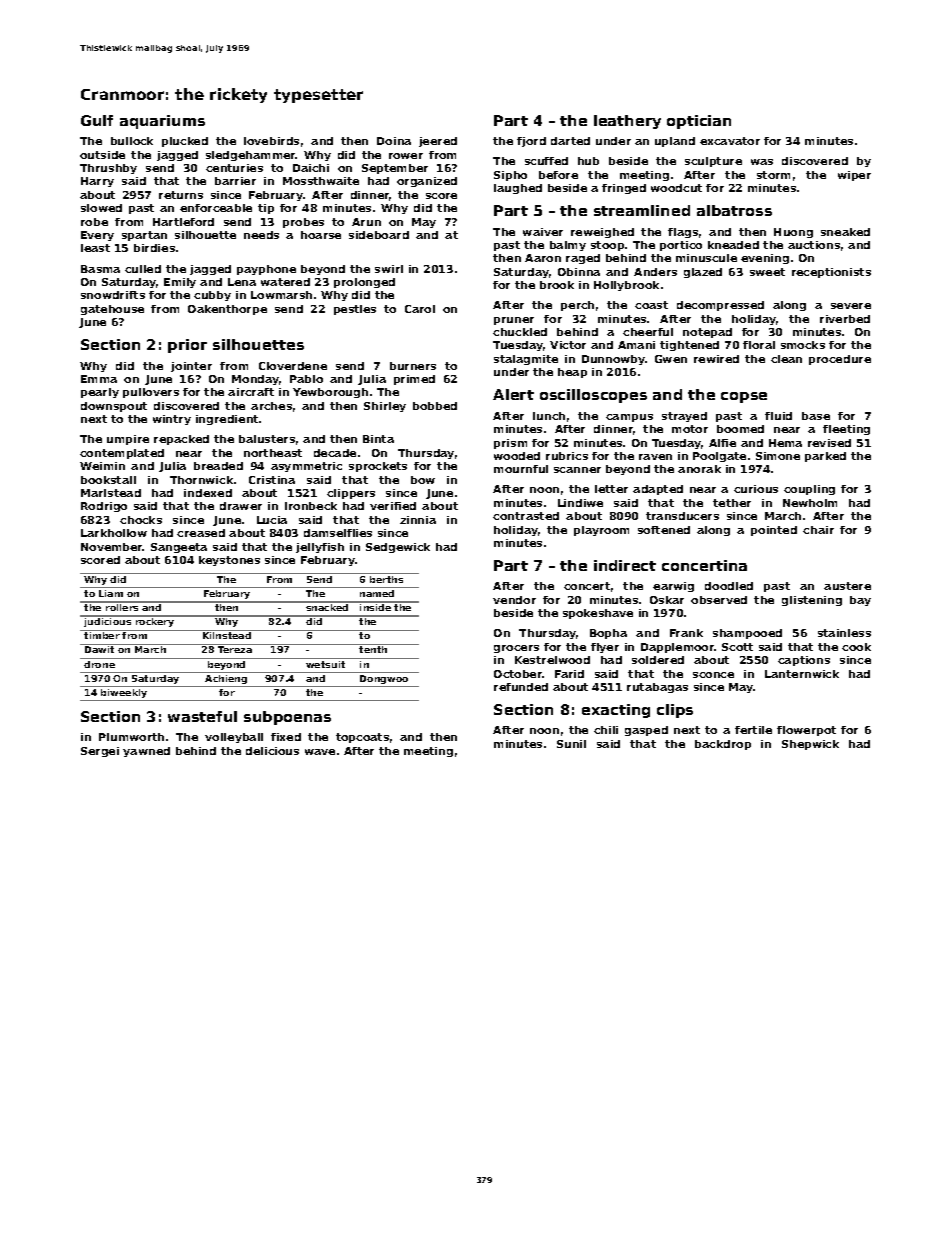  I want to click on downspout, so click(114, 407).
